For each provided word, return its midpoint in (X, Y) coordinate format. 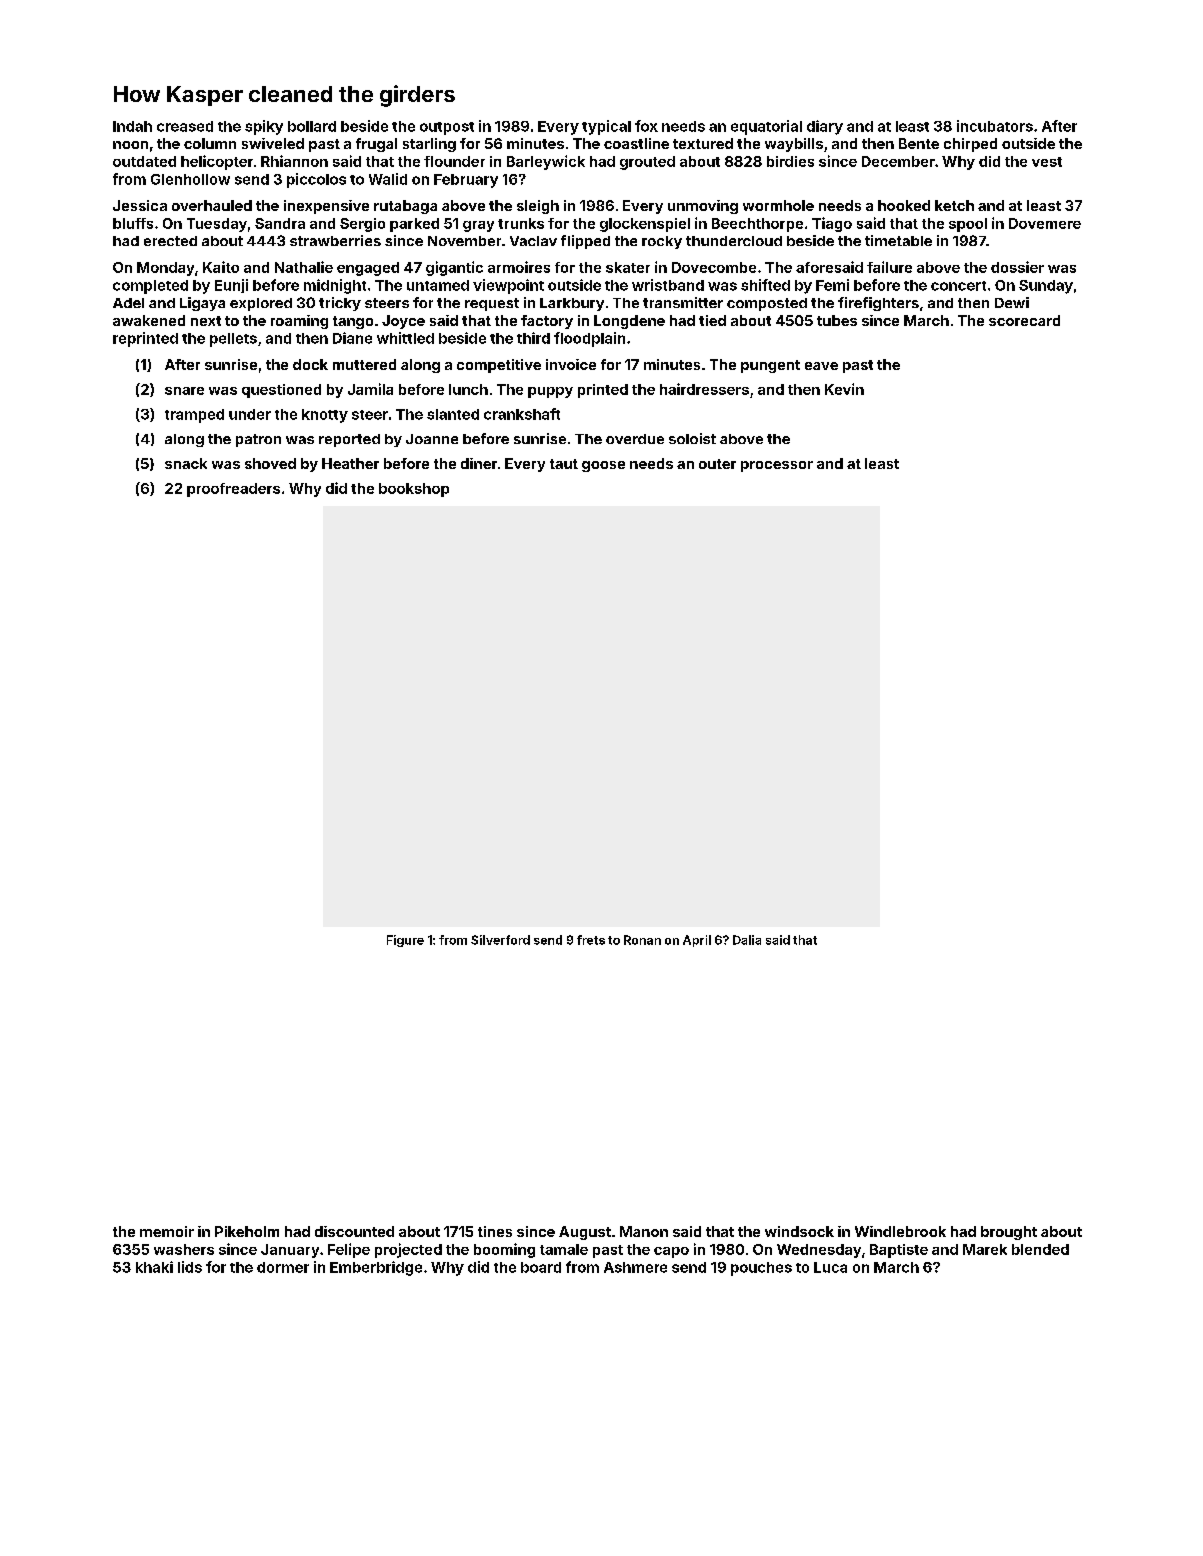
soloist (692, 438)
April (697, 941)
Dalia (747, 940)
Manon (644, 1231)
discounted (354, 1231)
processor (777, 466)
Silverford (500, 940)
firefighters (878, 304)
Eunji (231, 286)
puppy (550, 392)
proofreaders (233, 490)
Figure (405, 941)
